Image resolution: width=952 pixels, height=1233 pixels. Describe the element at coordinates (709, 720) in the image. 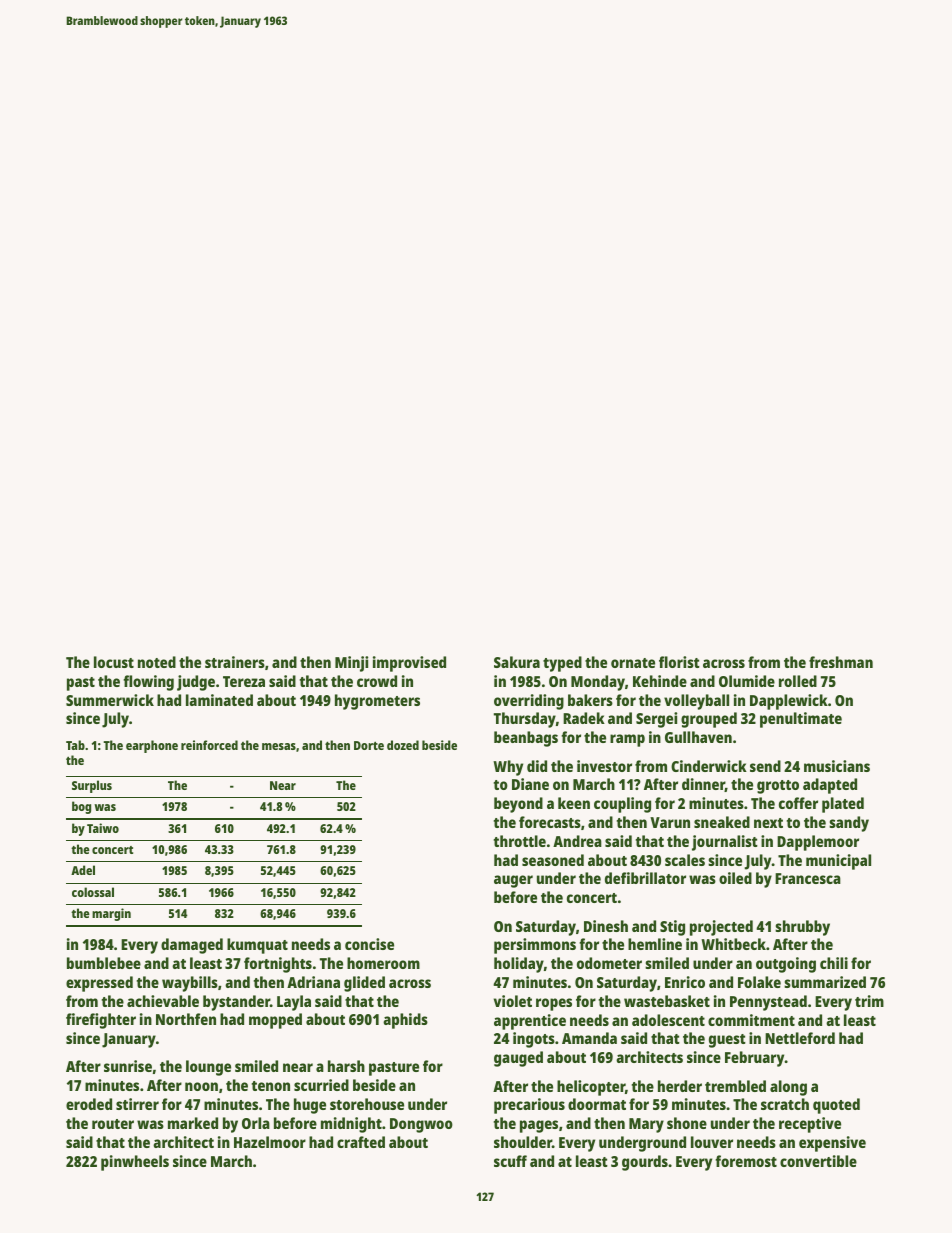

I see `grouped` at that location.
